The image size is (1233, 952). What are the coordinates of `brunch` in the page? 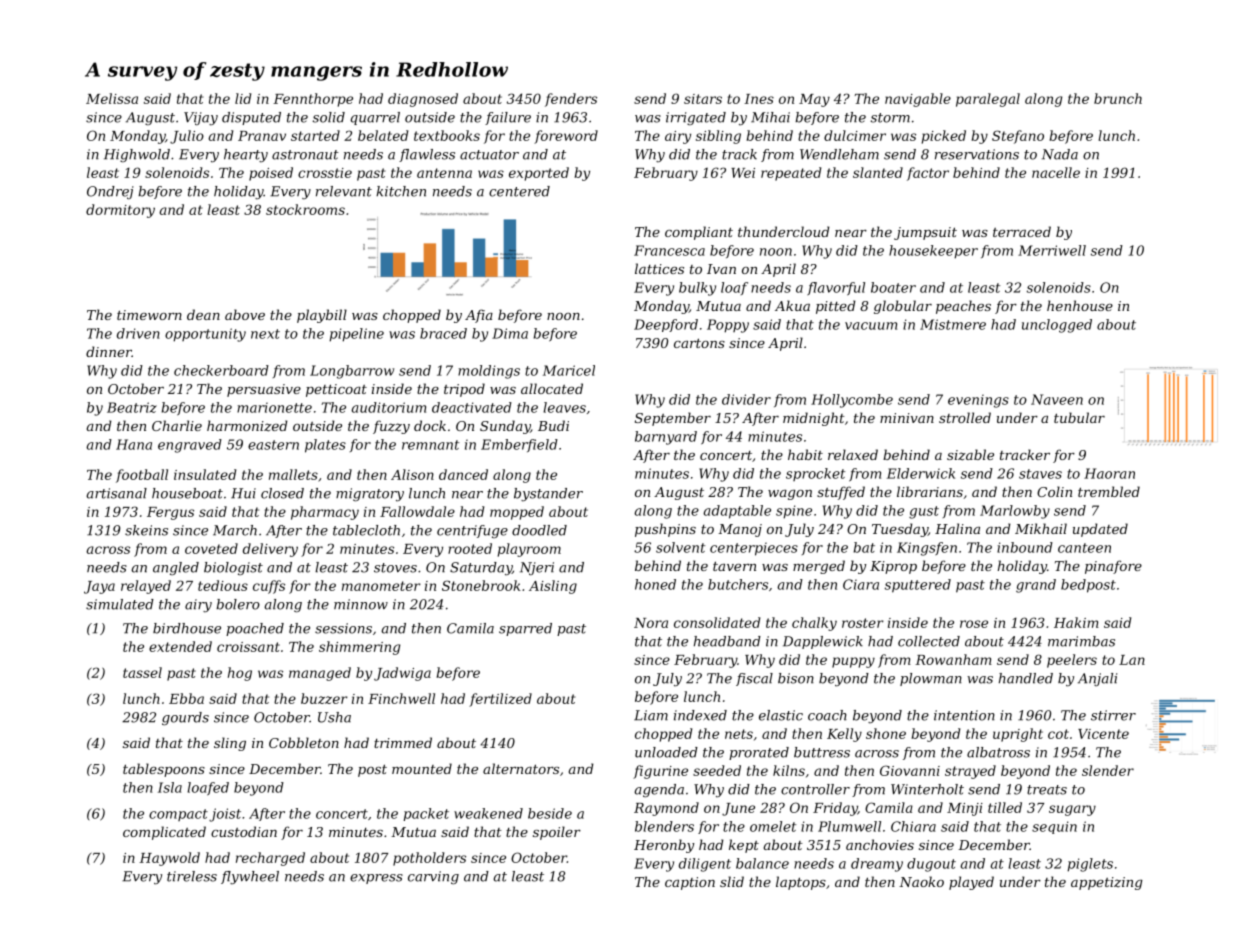 It's located at (1118, 98).
